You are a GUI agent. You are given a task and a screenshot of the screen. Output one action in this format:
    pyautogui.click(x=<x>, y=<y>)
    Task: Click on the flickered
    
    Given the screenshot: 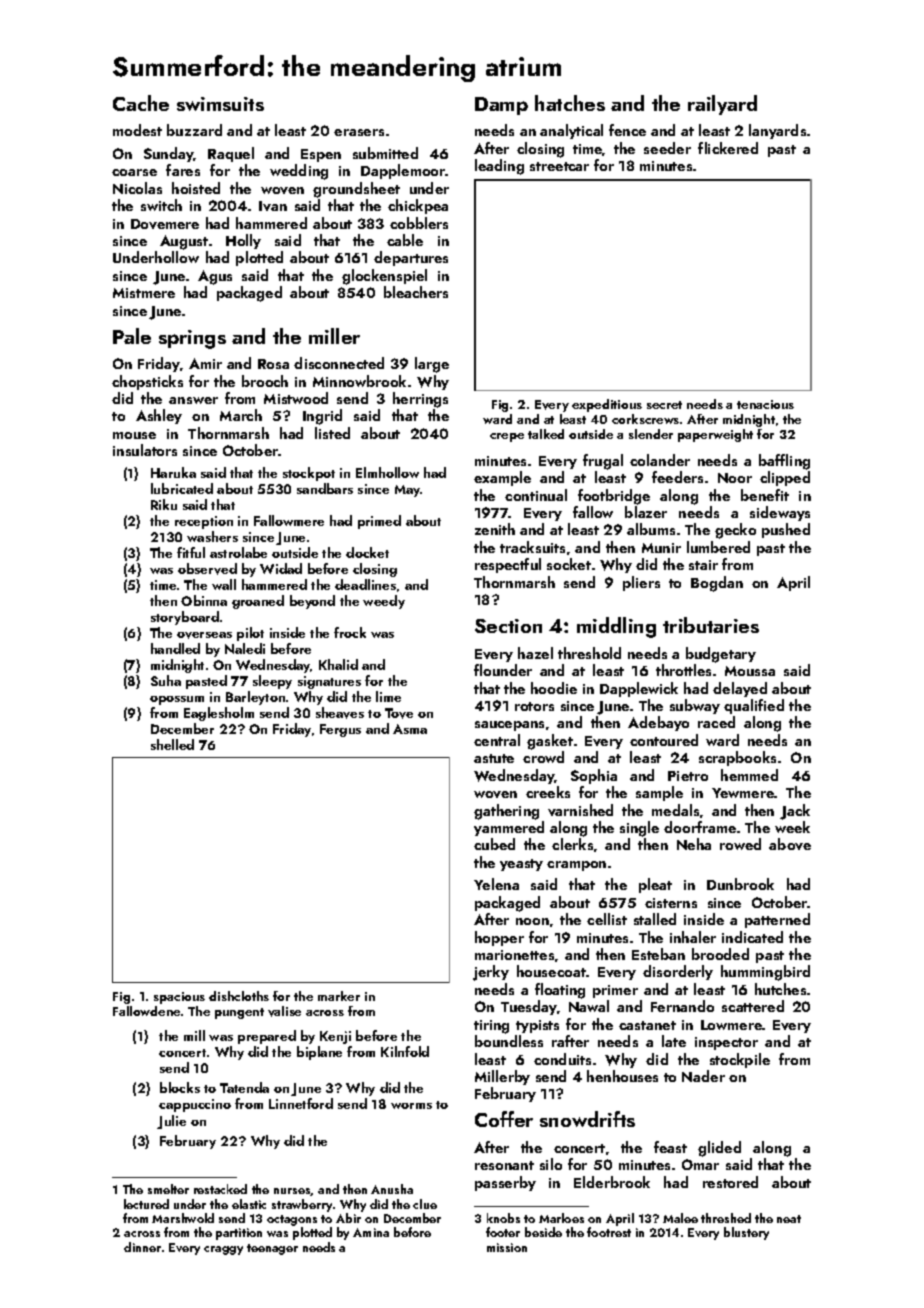 What is the action you would take?
    pyautogui.click(x=728, y=148)
